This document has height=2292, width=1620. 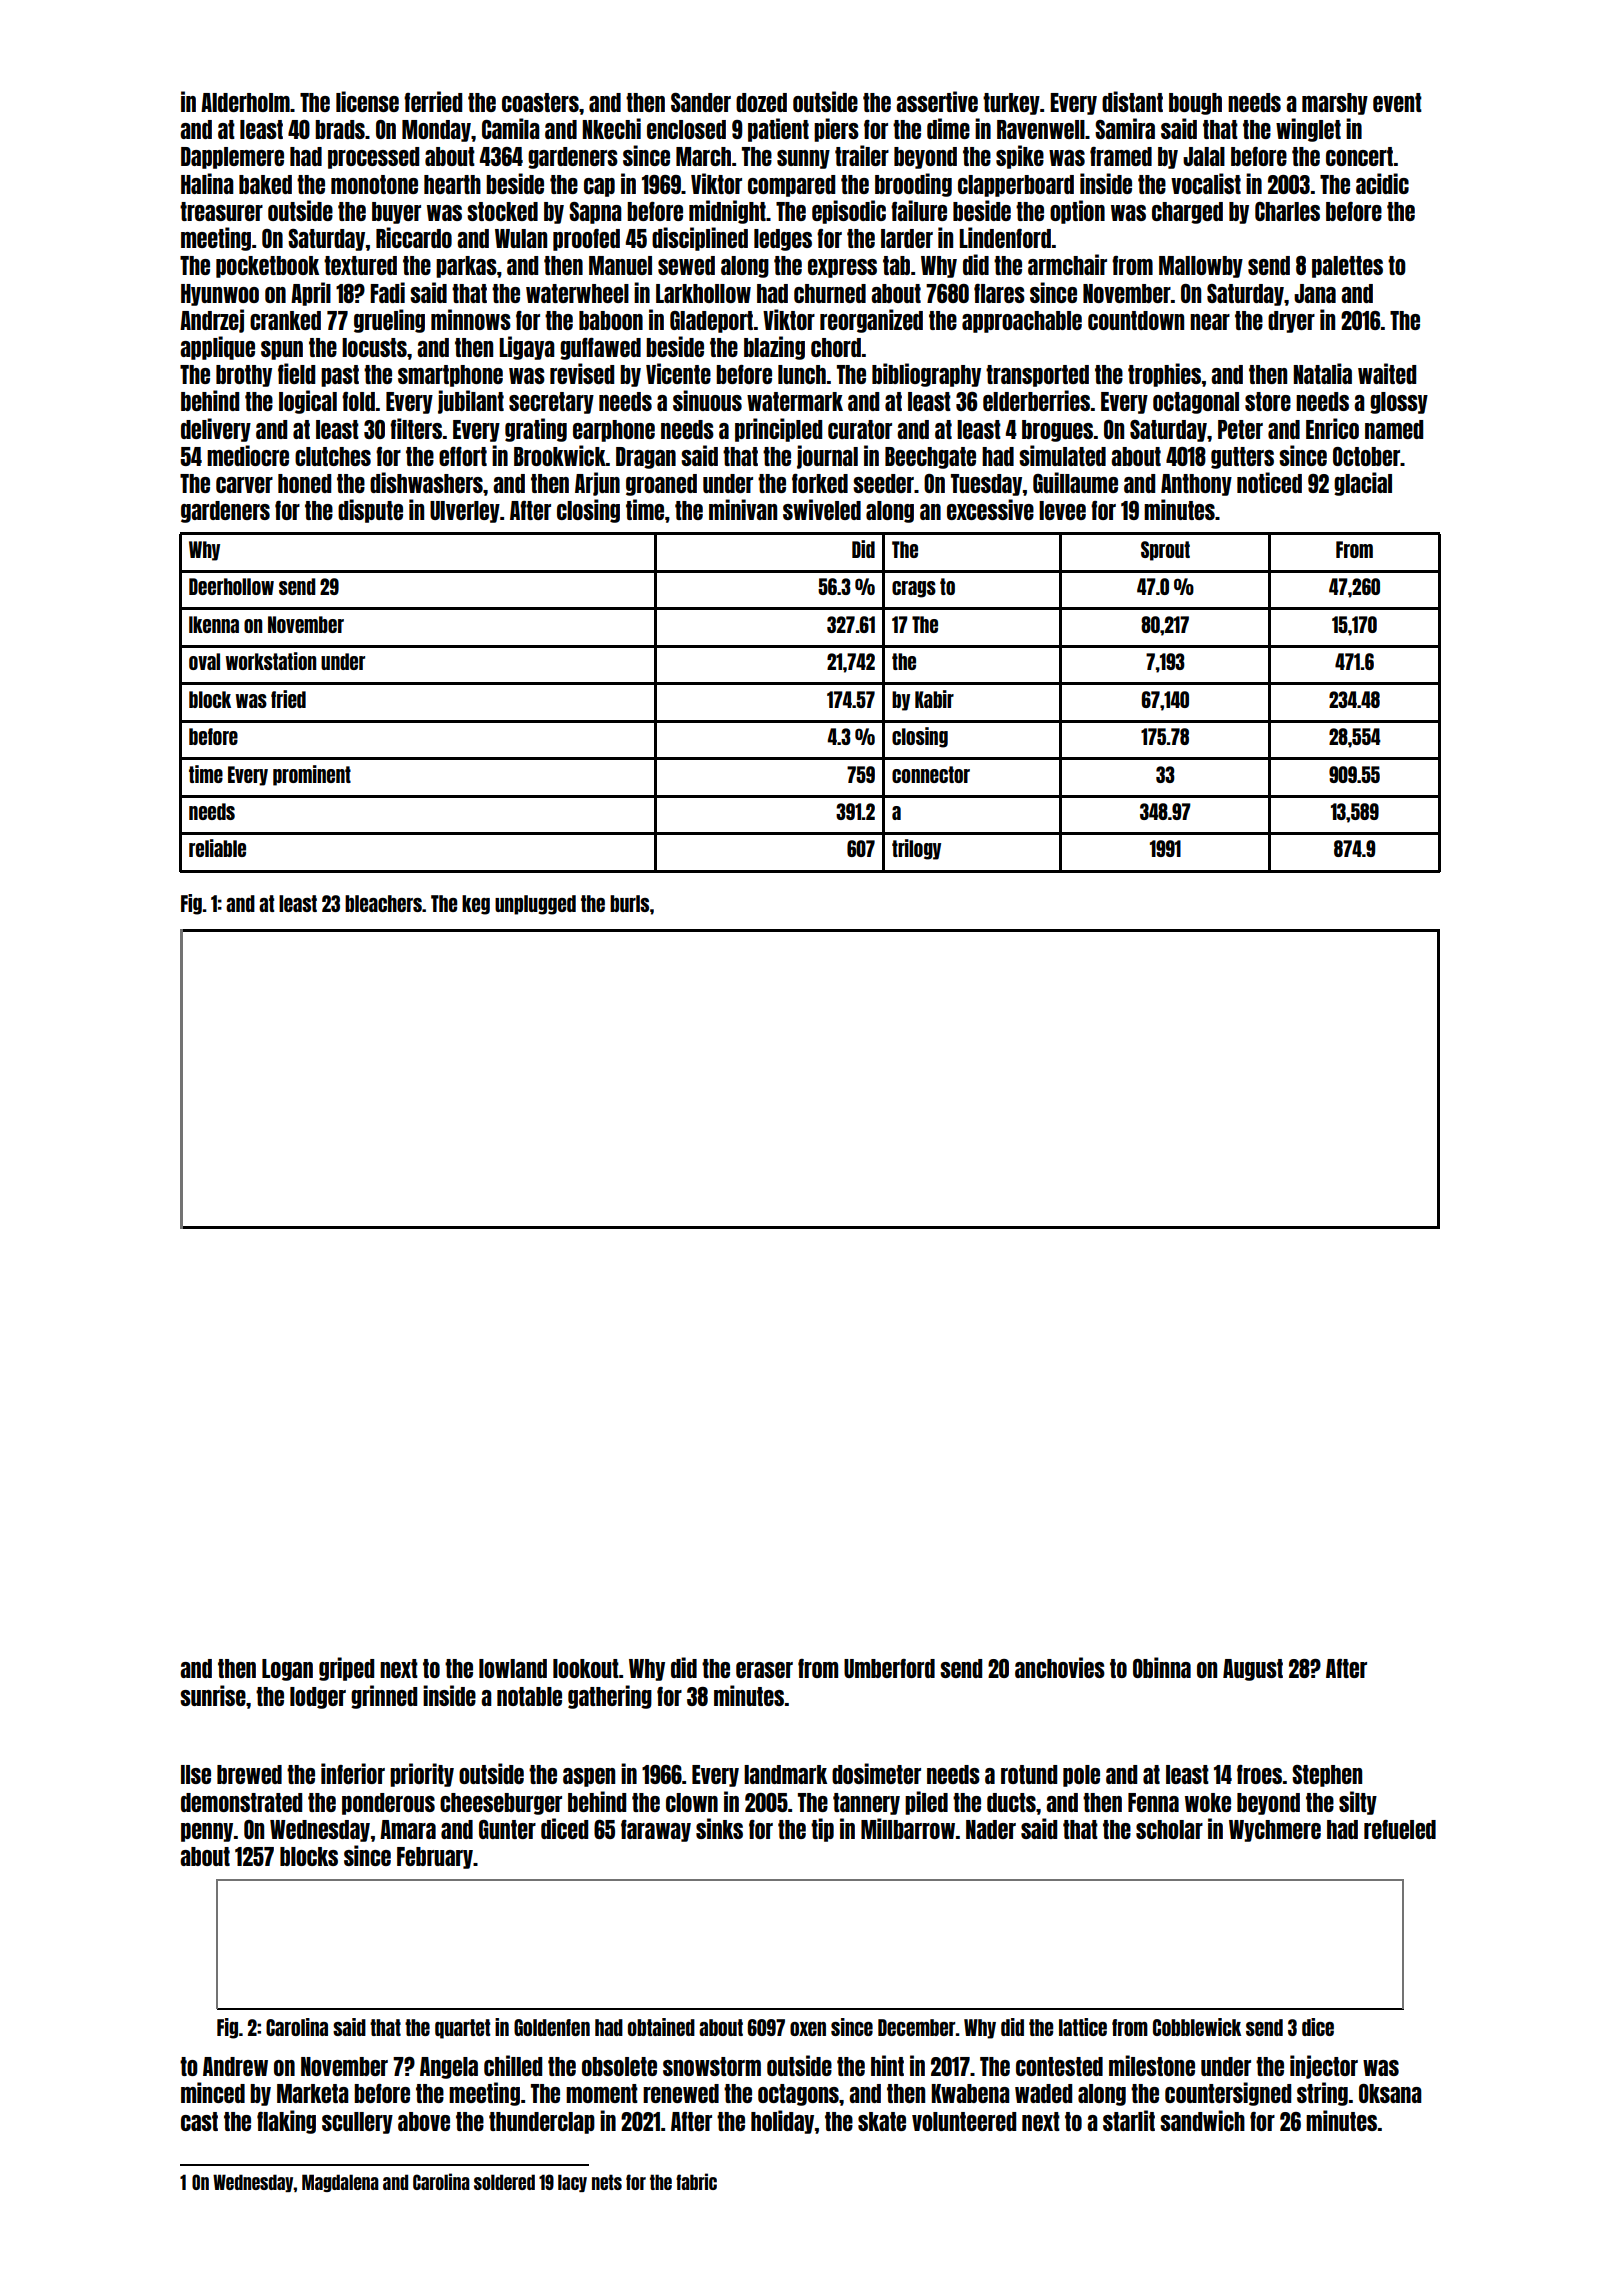 What do you see at coordinates (696, 2181) in the document?
I see `fabric` at bounding box center [696, 2181].
